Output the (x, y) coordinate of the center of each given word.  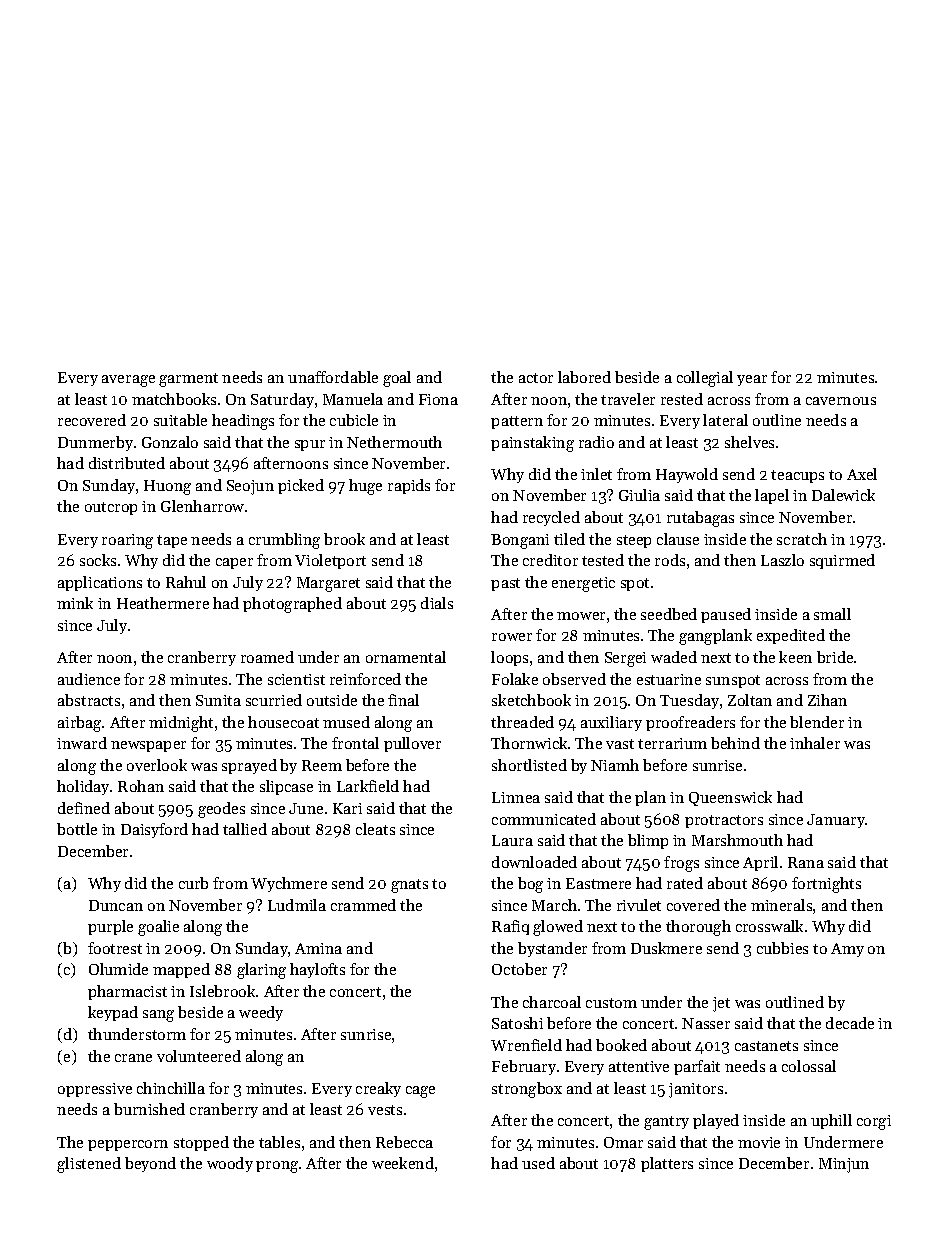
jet (721, 1004)
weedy (261, 1013)
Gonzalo (170, 442)
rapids (409, 486)
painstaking (532, 444)
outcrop (111, 508)
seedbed (669, 614)
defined (84, 808)
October (519, 969)
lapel (772, 496)
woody (230, 1164)
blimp (648, 841)
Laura (512, 840)
